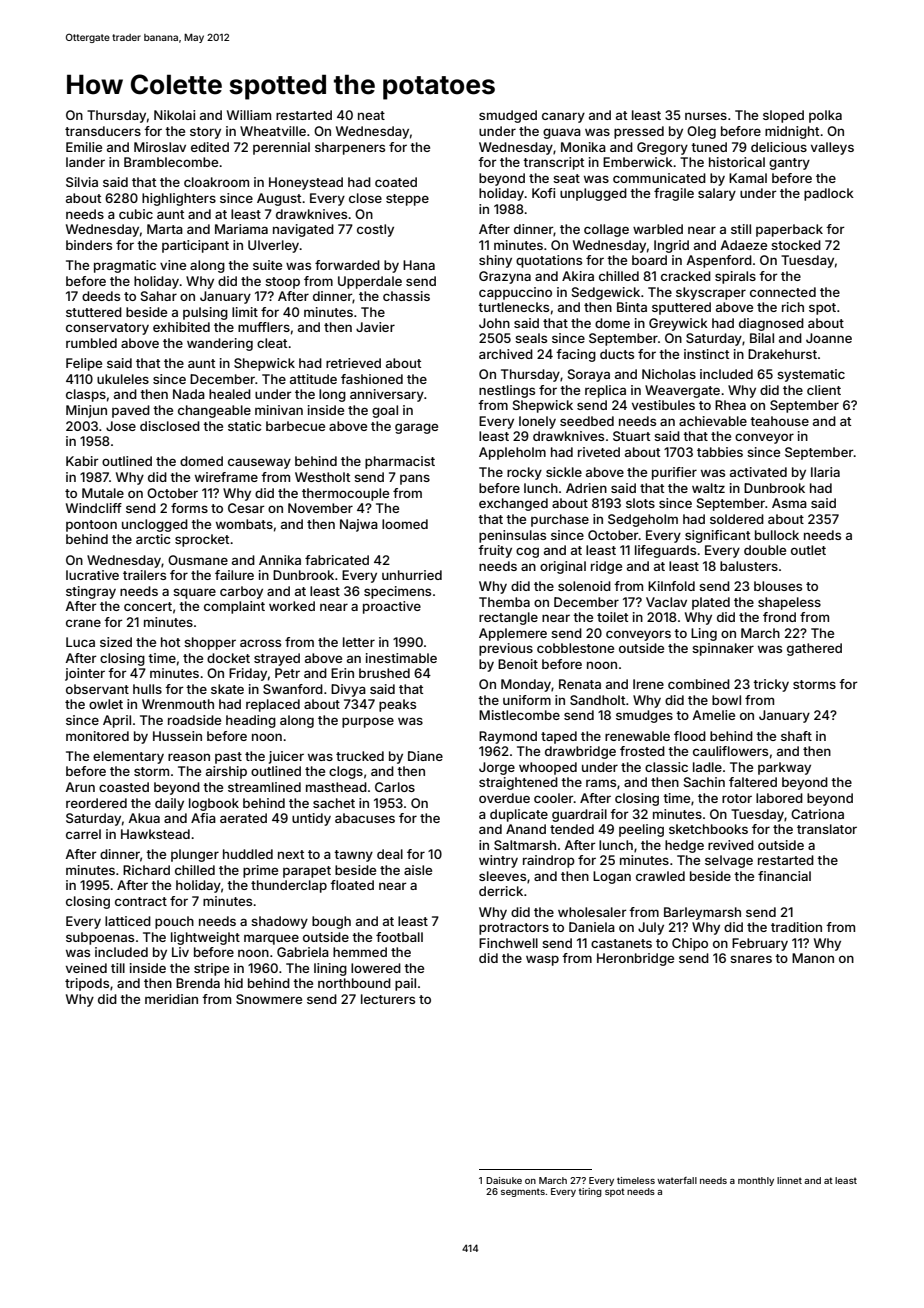 The height and width of the screenshot is (1308, 924). Describe the element at coordinates (94, 508) in the screenshot. I see `Windcliff` at that location.
